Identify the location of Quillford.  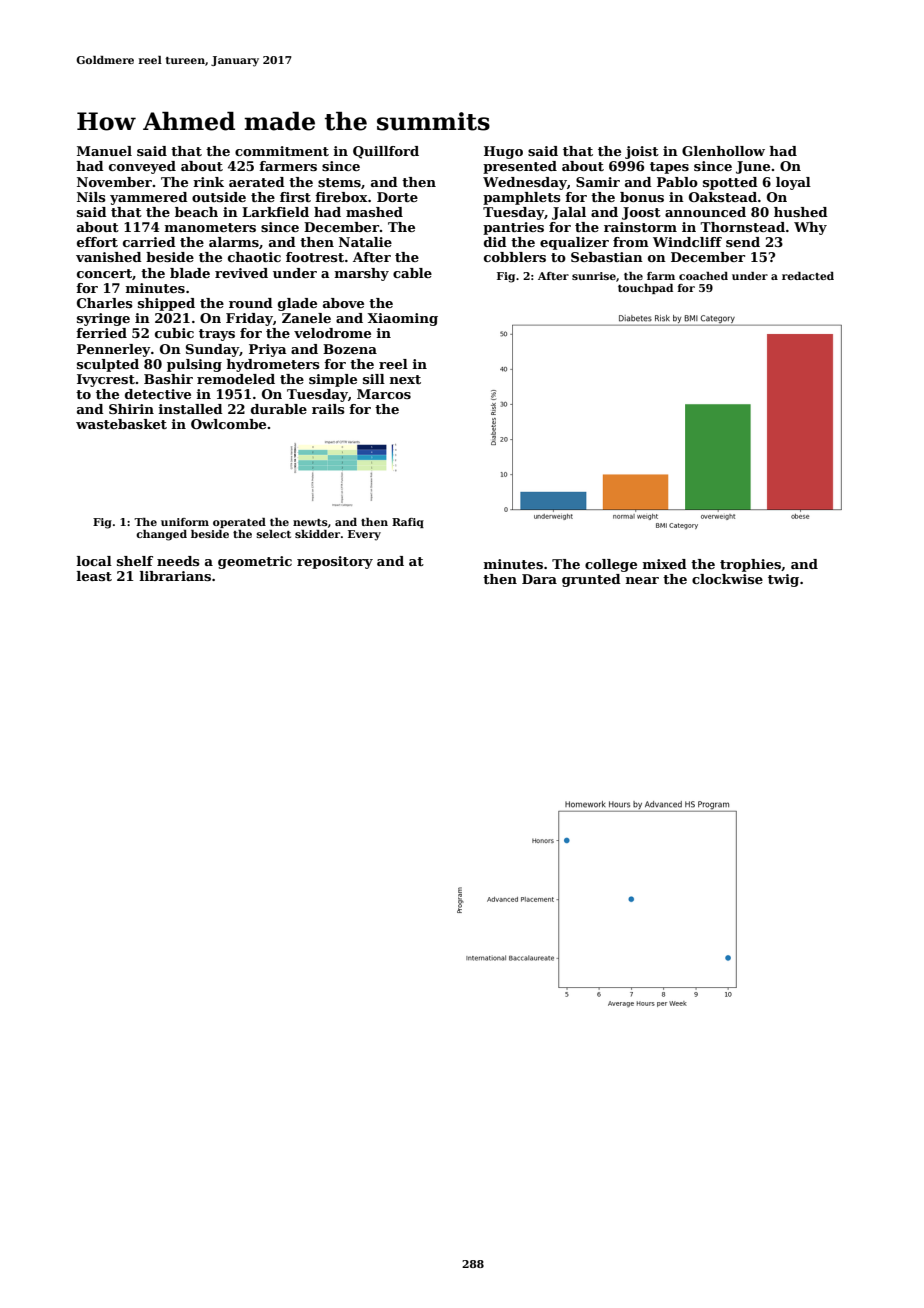
(386, 152).
